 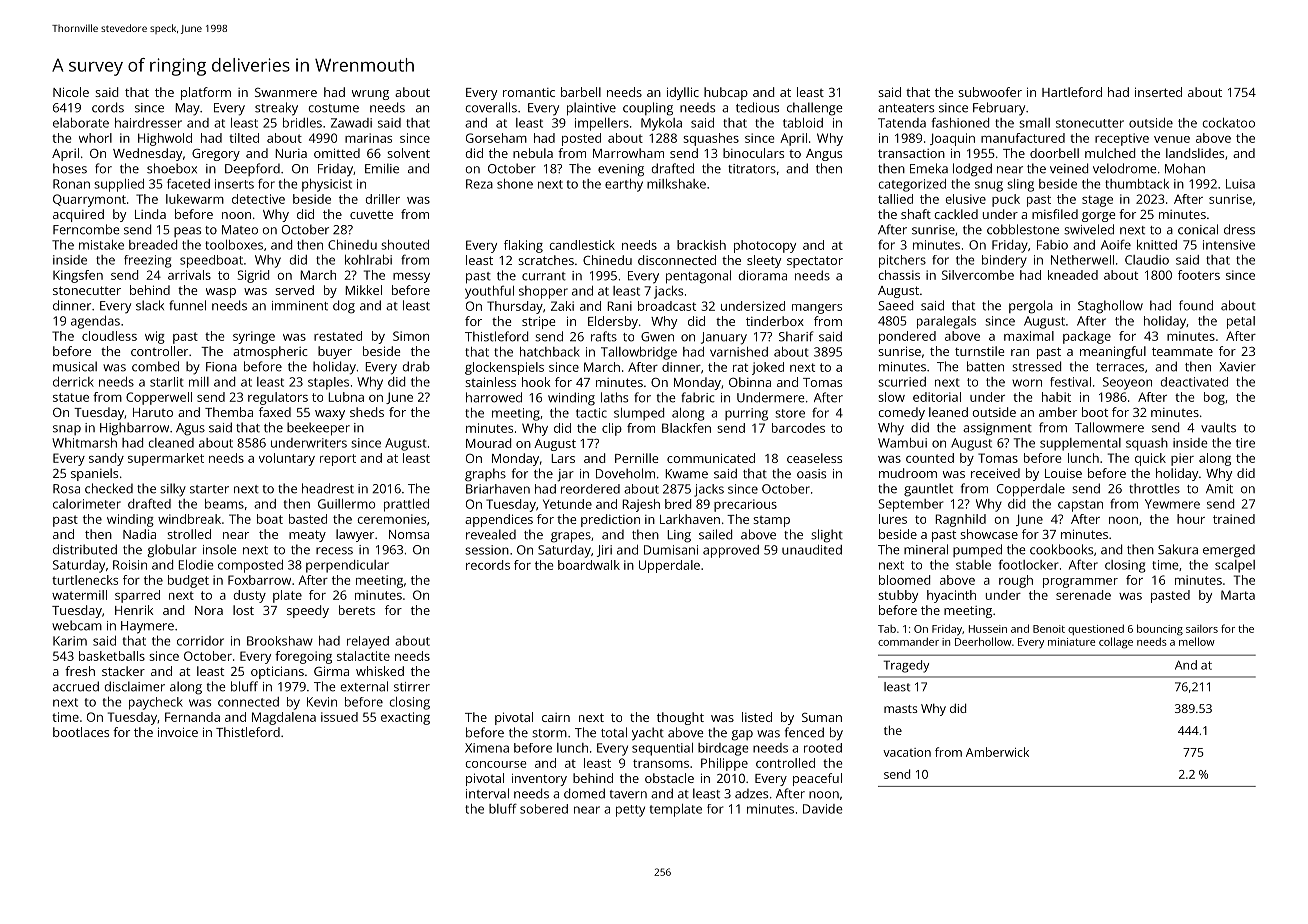 I want to click on Nicole, so click(x=71, y=92).
